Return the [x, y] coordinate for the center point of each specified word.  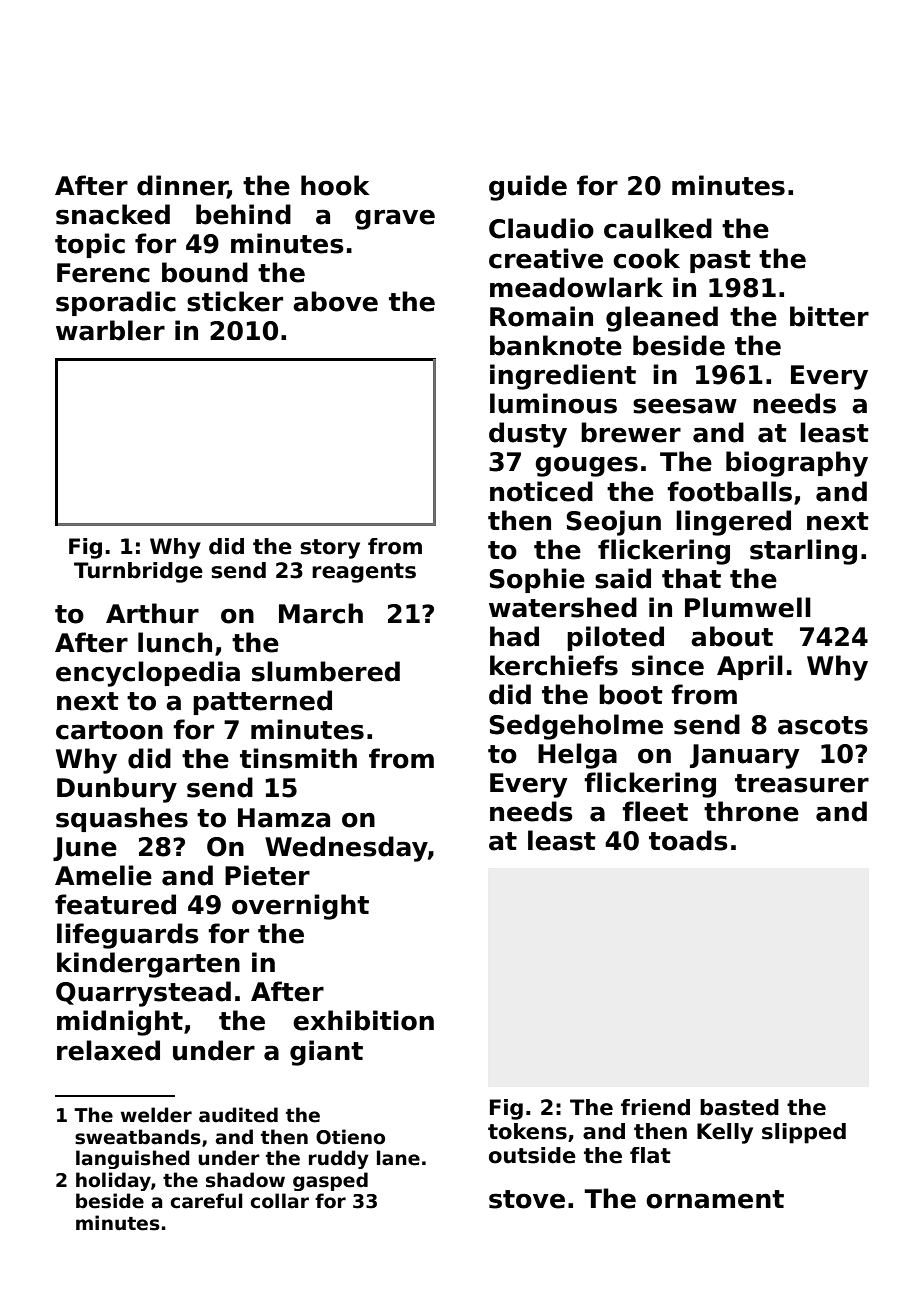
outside [532, 1155]
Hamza [284, 818]
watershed [563, 607]
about [732, 636]
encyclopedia [148, 674]
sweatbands [138, 1137]
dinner [182, 186]
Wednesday [346, 849]
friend [655, 1107]
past [720, 261]
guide [528, 188]
